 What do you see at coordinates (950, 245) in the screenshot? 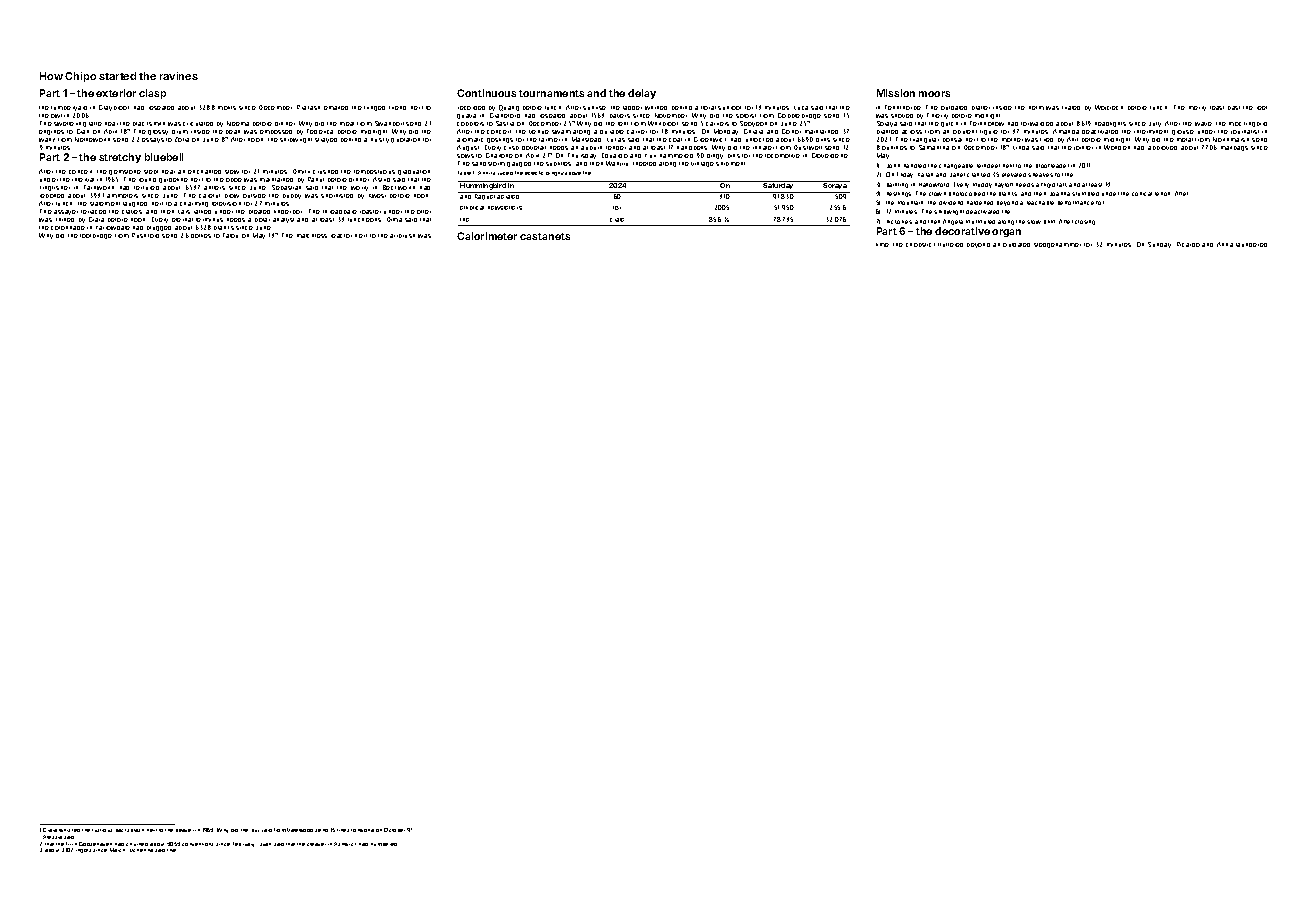
I see `fluttered` at bounding box center [950, 245].
